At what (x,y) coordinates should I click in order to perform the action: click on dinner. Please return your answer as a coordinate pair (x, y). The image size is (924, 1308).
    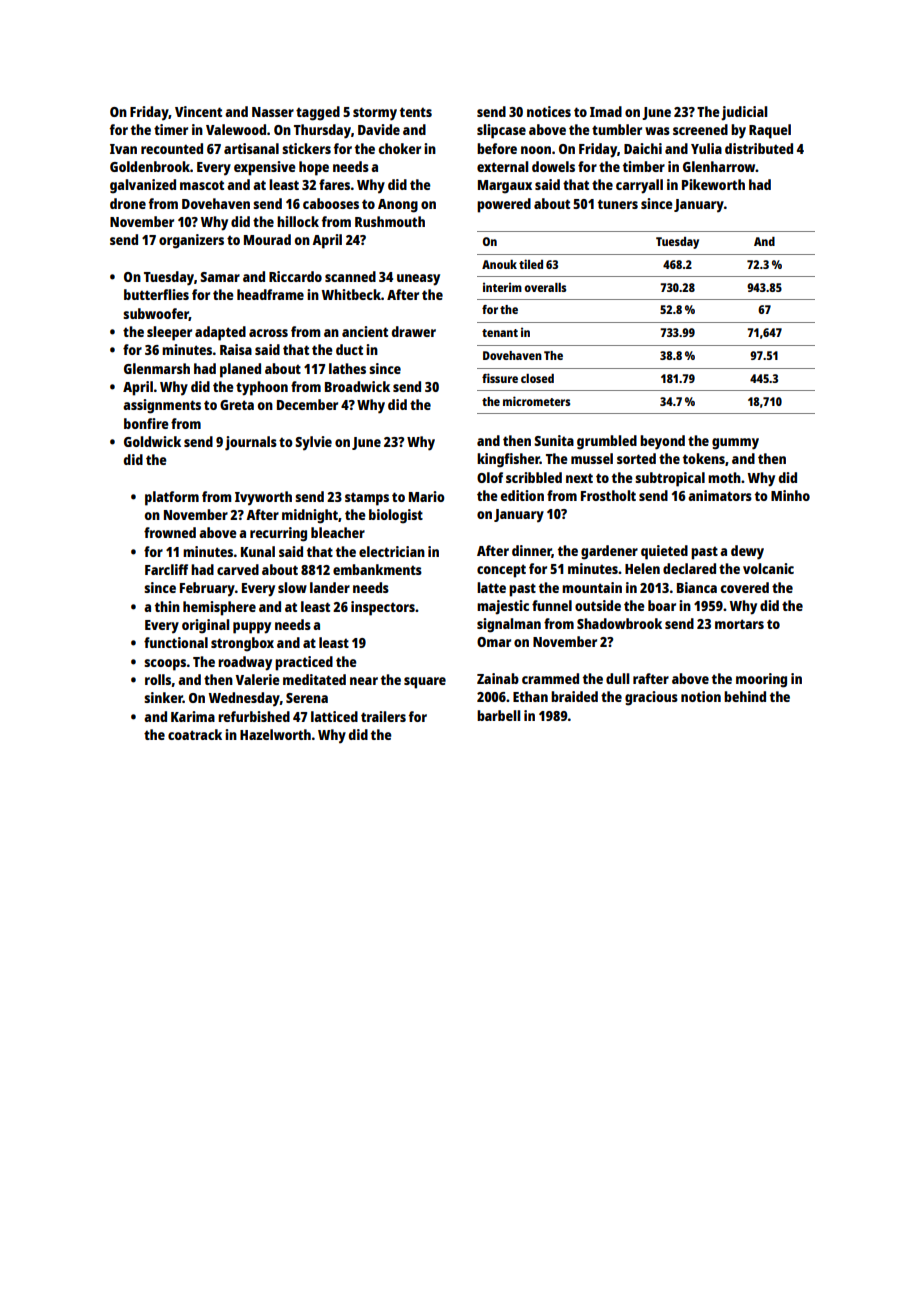
    Looking at the image, I should click on (532, 551).
